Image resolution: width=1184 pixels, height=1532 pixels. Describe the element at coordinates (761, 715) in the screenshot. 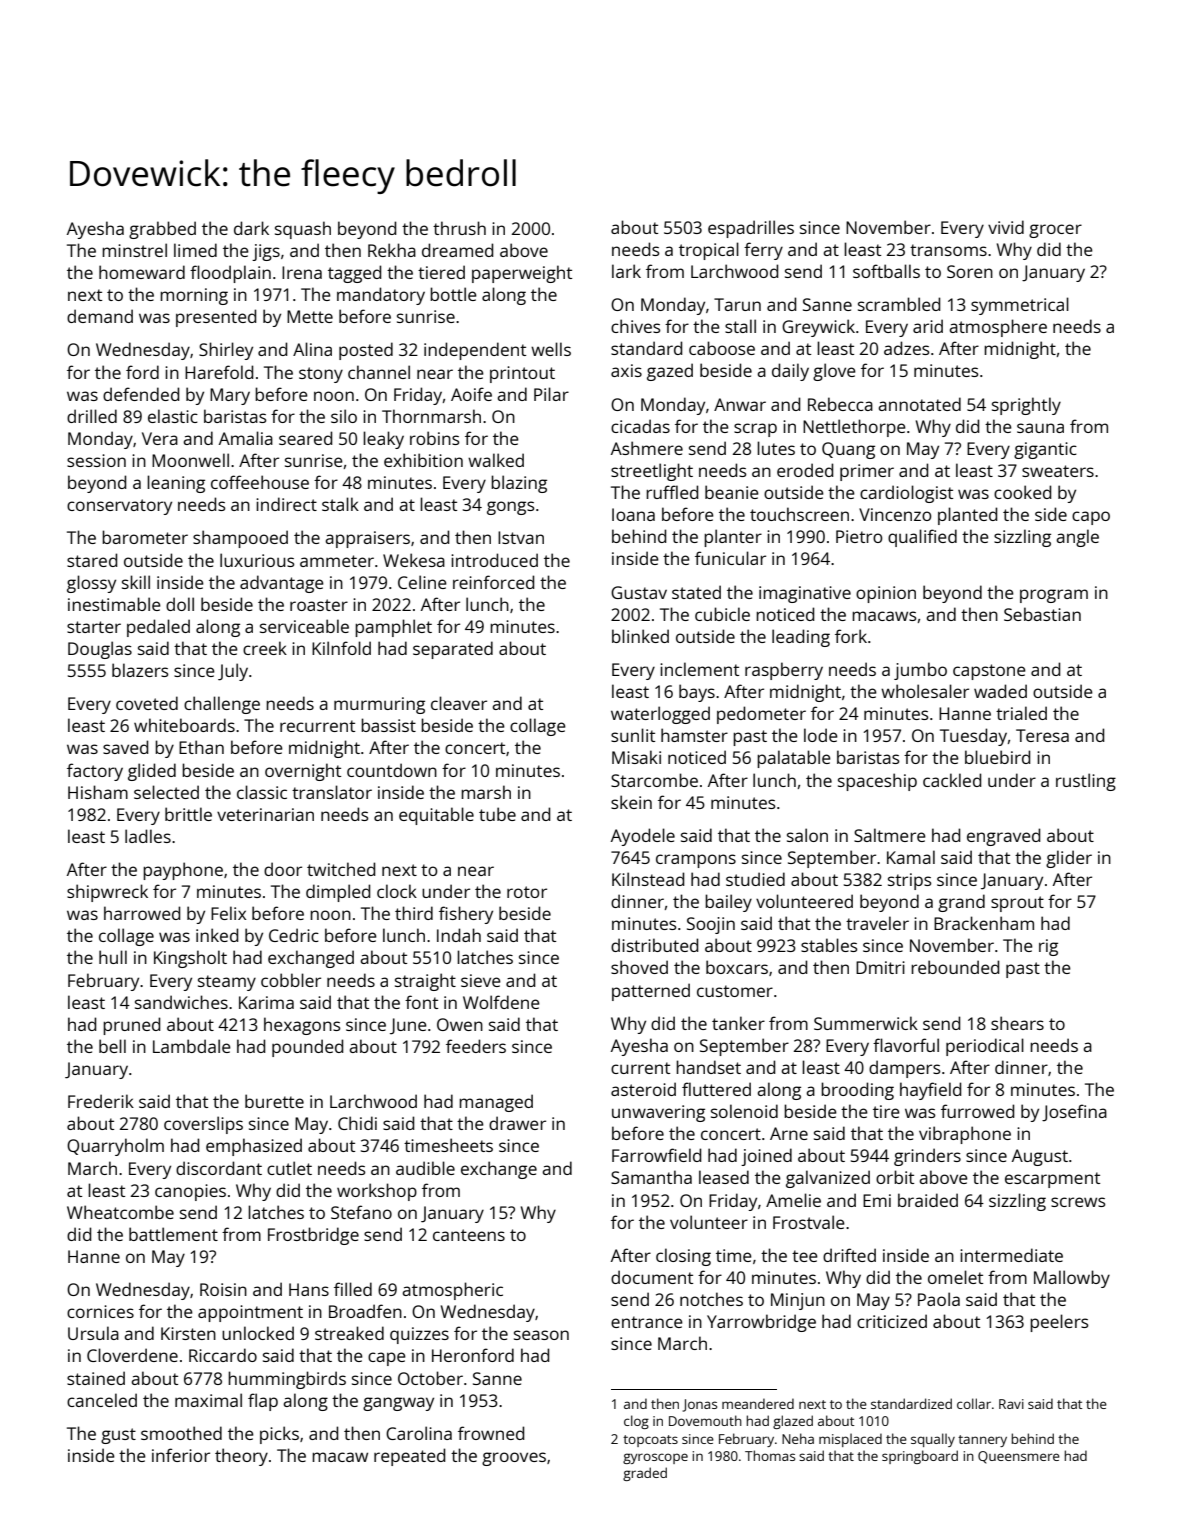

I see `pedometer` at that location.
